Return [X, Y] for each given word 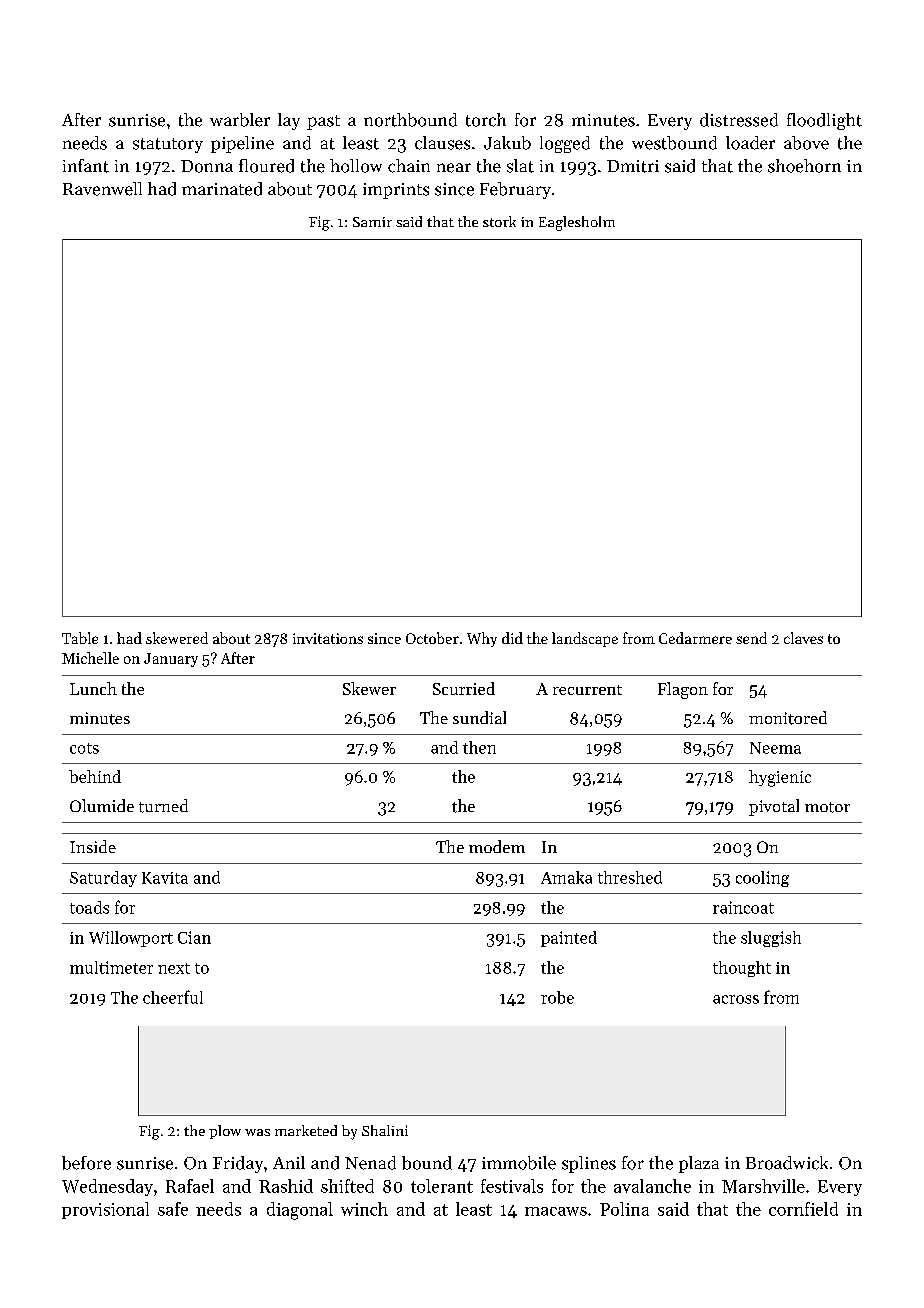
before [86, 1163]
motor [827, 807]
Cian [194, 937]
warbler [240, 120]
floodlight [824, 121]
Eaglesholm [577, 223]
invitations [328, 638]
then [479, 747]
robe [557, 997]
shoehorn [804, 166]
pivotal [774, 807]
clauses [442, 143]
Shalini [385, 1130]
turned [163, 806]
